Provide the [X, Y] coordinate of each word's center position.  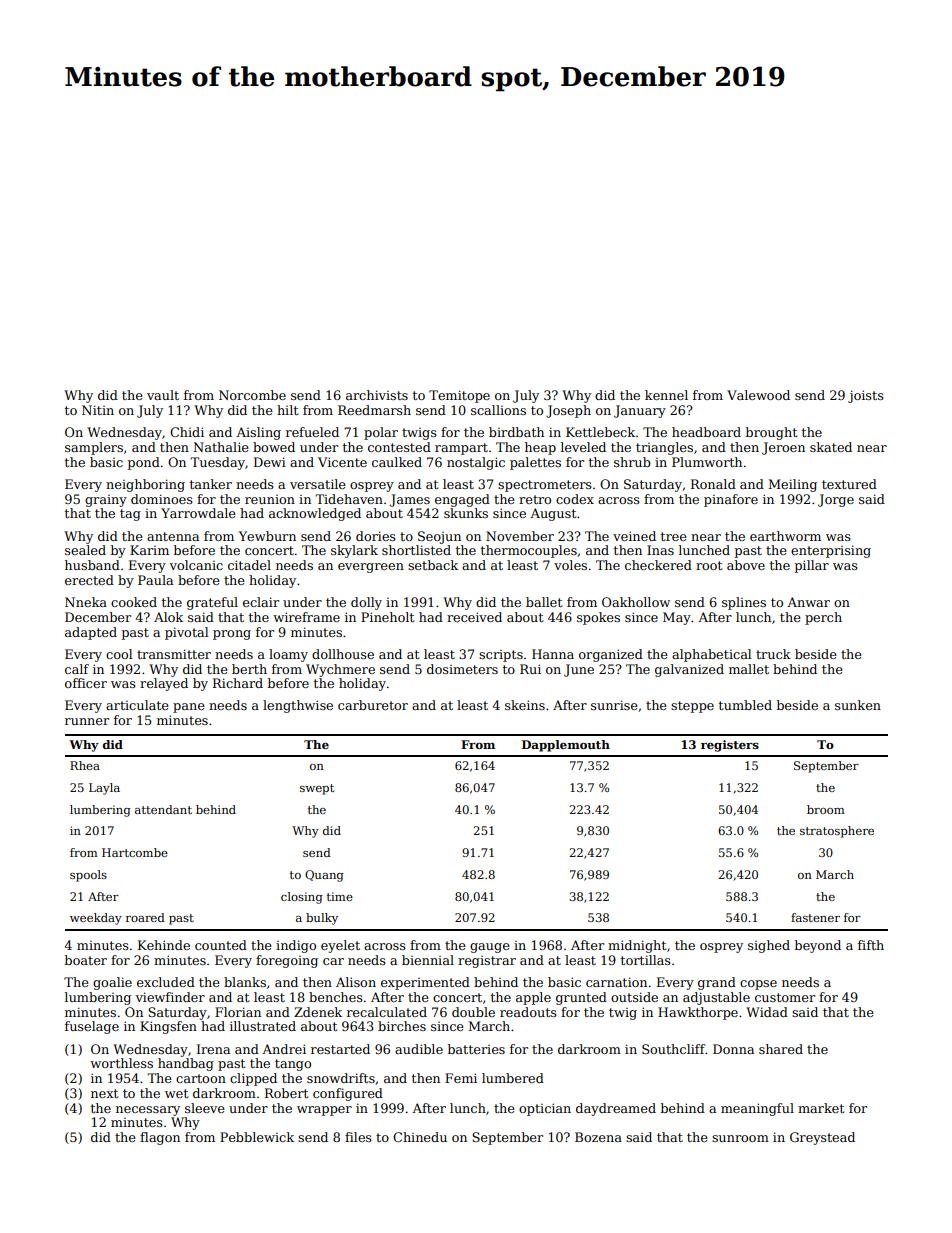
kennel [666, 395]
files [358, 1137]
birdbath [516, 432]
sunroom [740, 1138]
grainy [106, 501]
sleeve [205, 1108]
